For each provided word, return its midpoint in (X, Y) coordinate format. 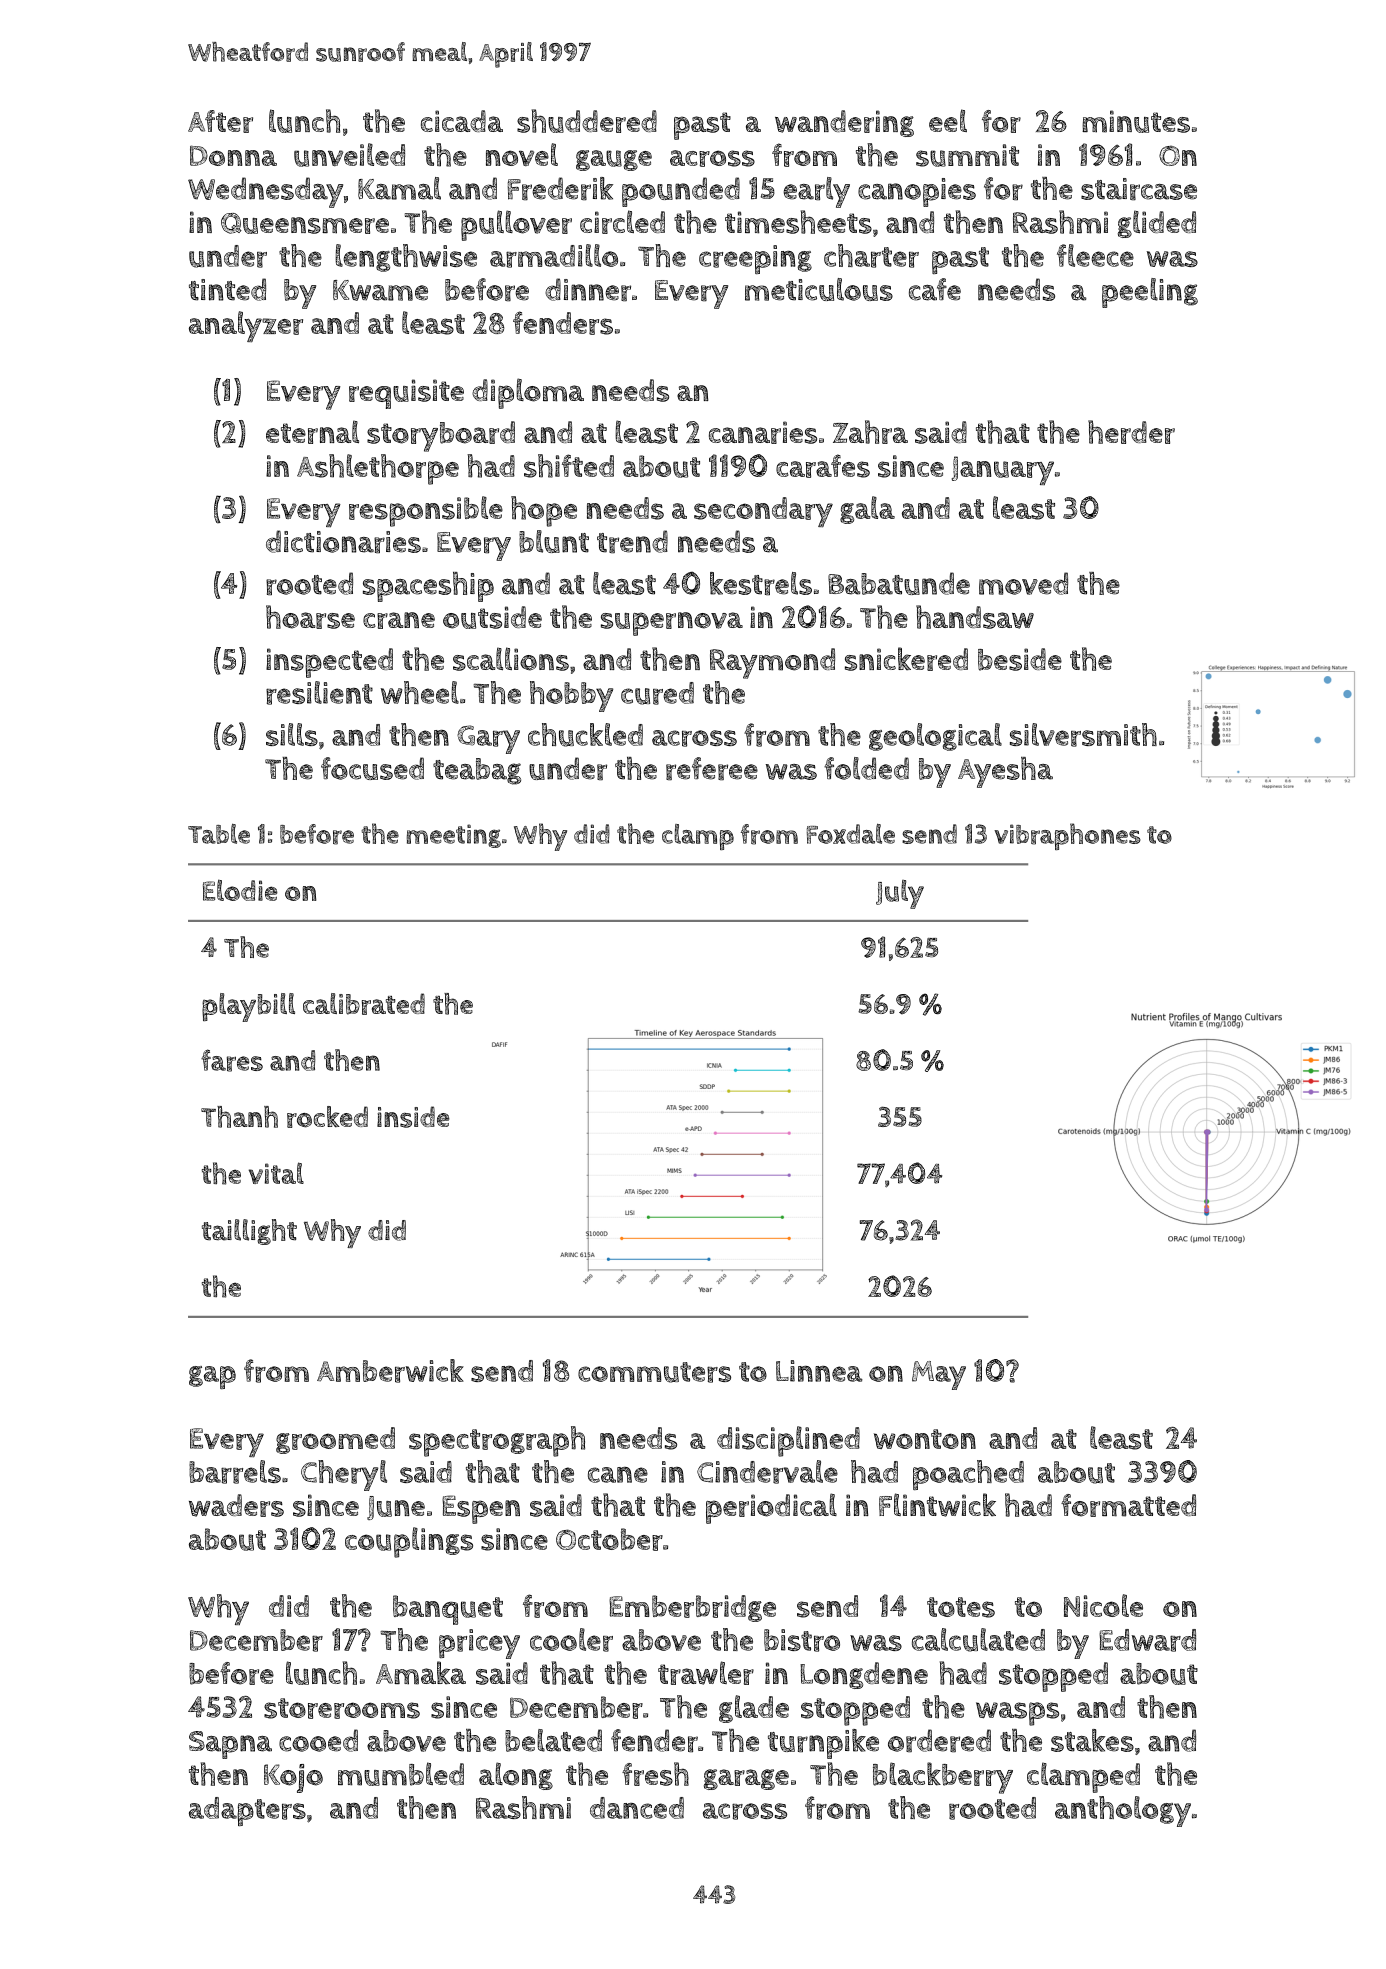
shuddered (587, 121)
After (220, 121)
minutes (1136, 121)
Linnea (819, 1371)
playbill (248, 1007)
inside (413, 1117)
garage (746, 1779)
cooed (318, 1740)
